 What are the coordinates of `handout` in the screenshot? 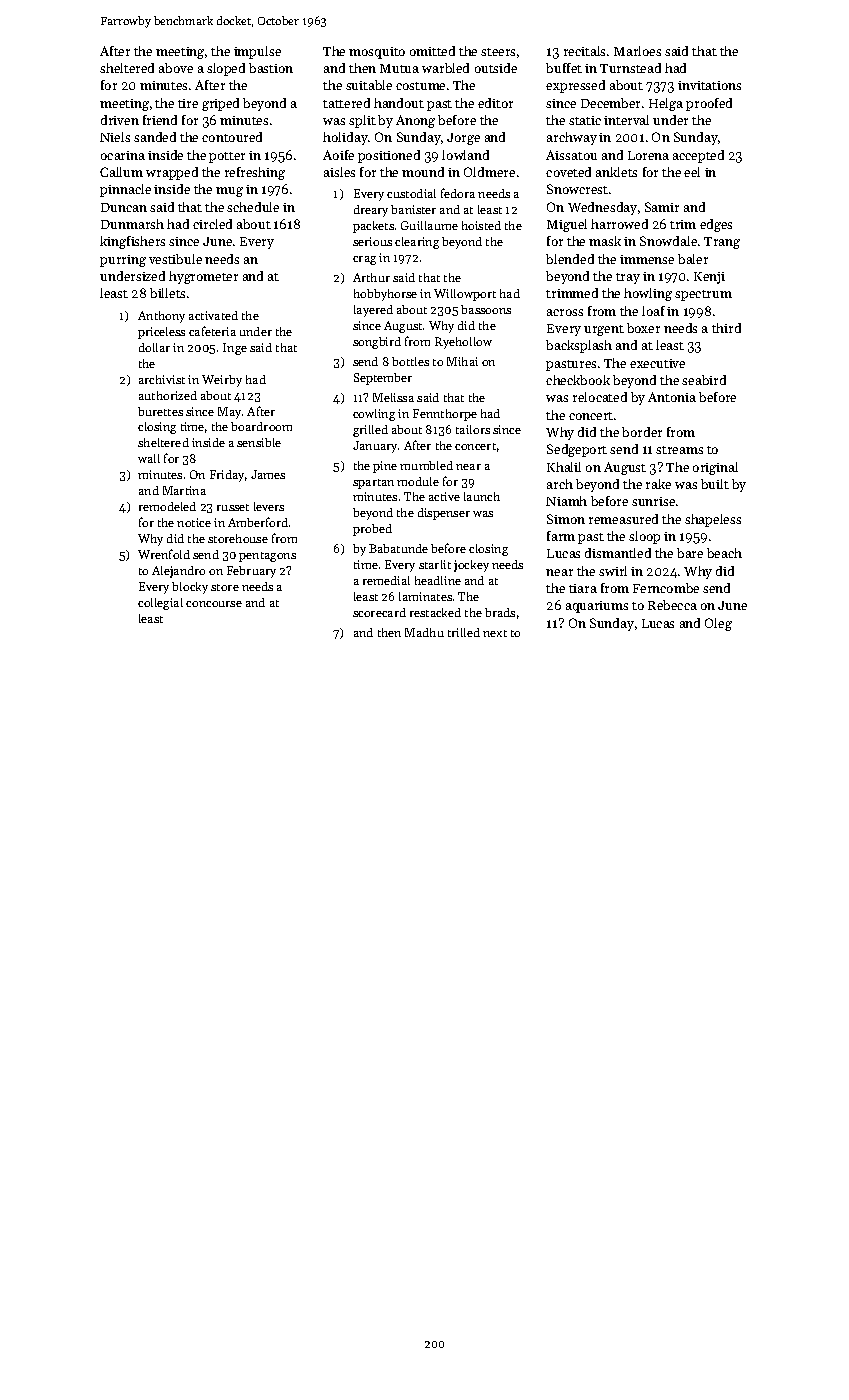 It's located at (399, 103).
